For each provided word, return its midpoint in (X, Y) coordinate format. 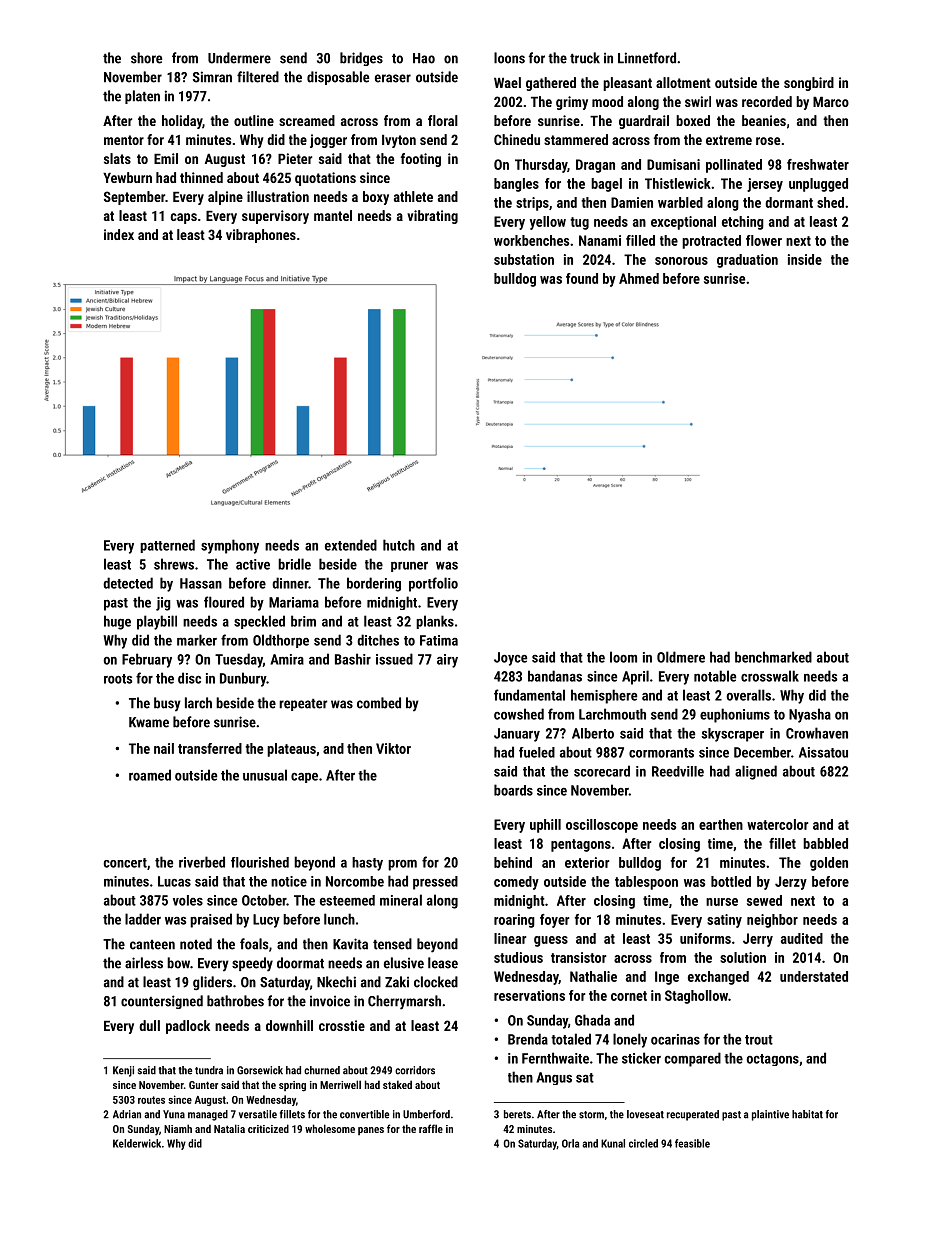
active (253, 564)
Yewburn (127, 177)
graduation (747, 261)
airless (144, 963)
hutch (399, 545)
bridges (361, 59)
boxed (693, 120)
